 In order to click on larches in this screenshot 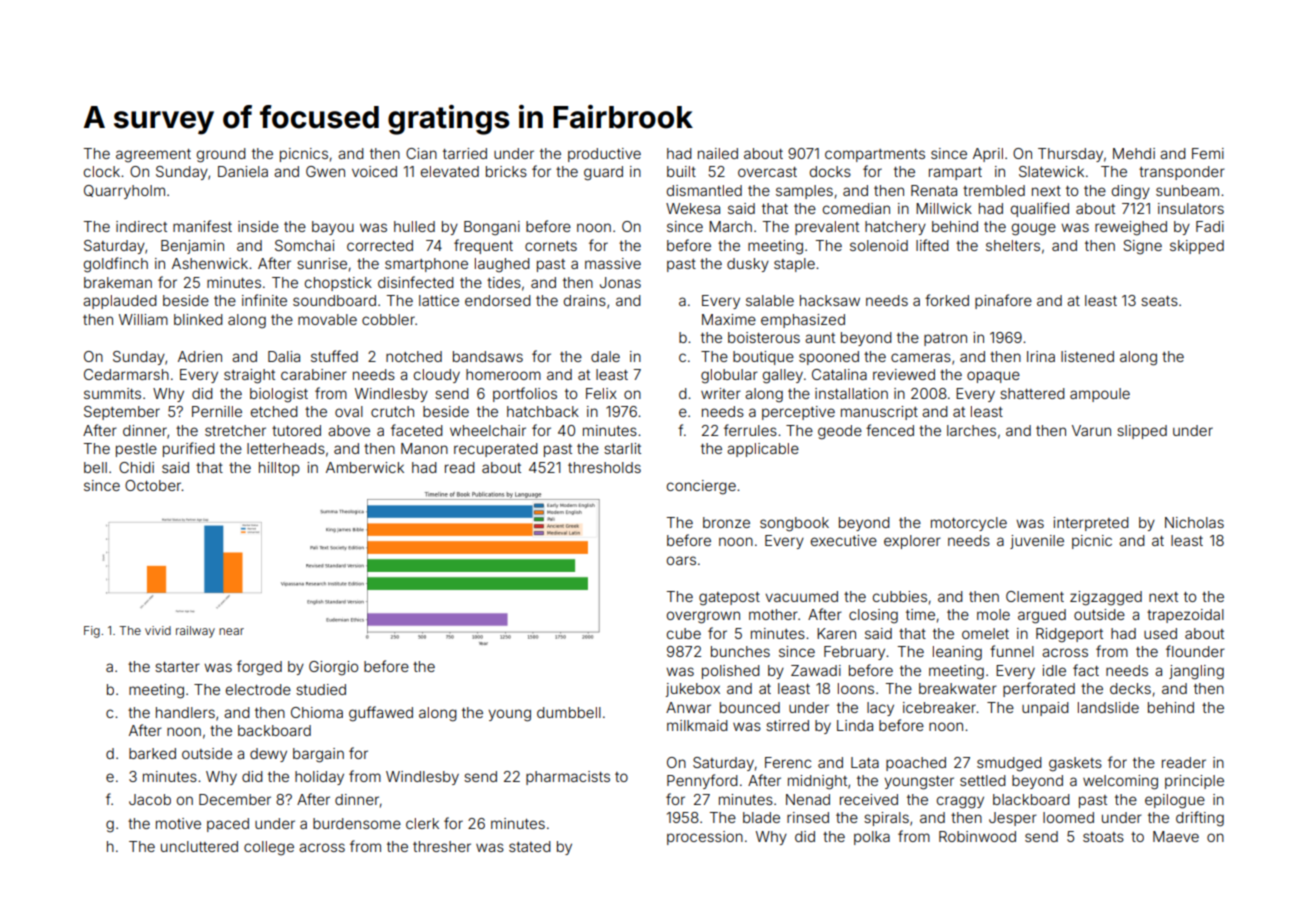, I will do `click(971, 430)`.
